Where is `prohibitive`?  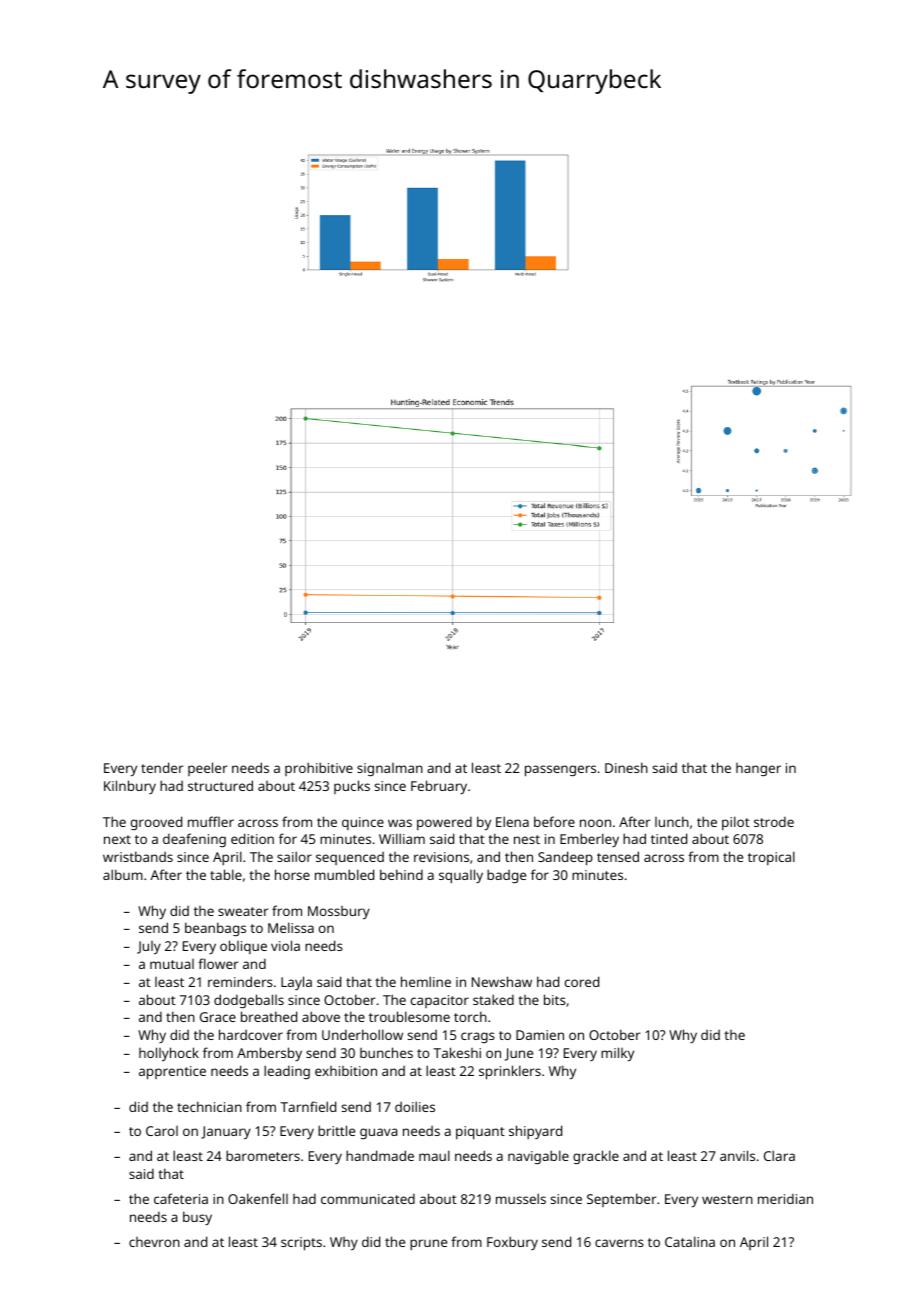
prohibitive is located at coordinates (319, 769).
